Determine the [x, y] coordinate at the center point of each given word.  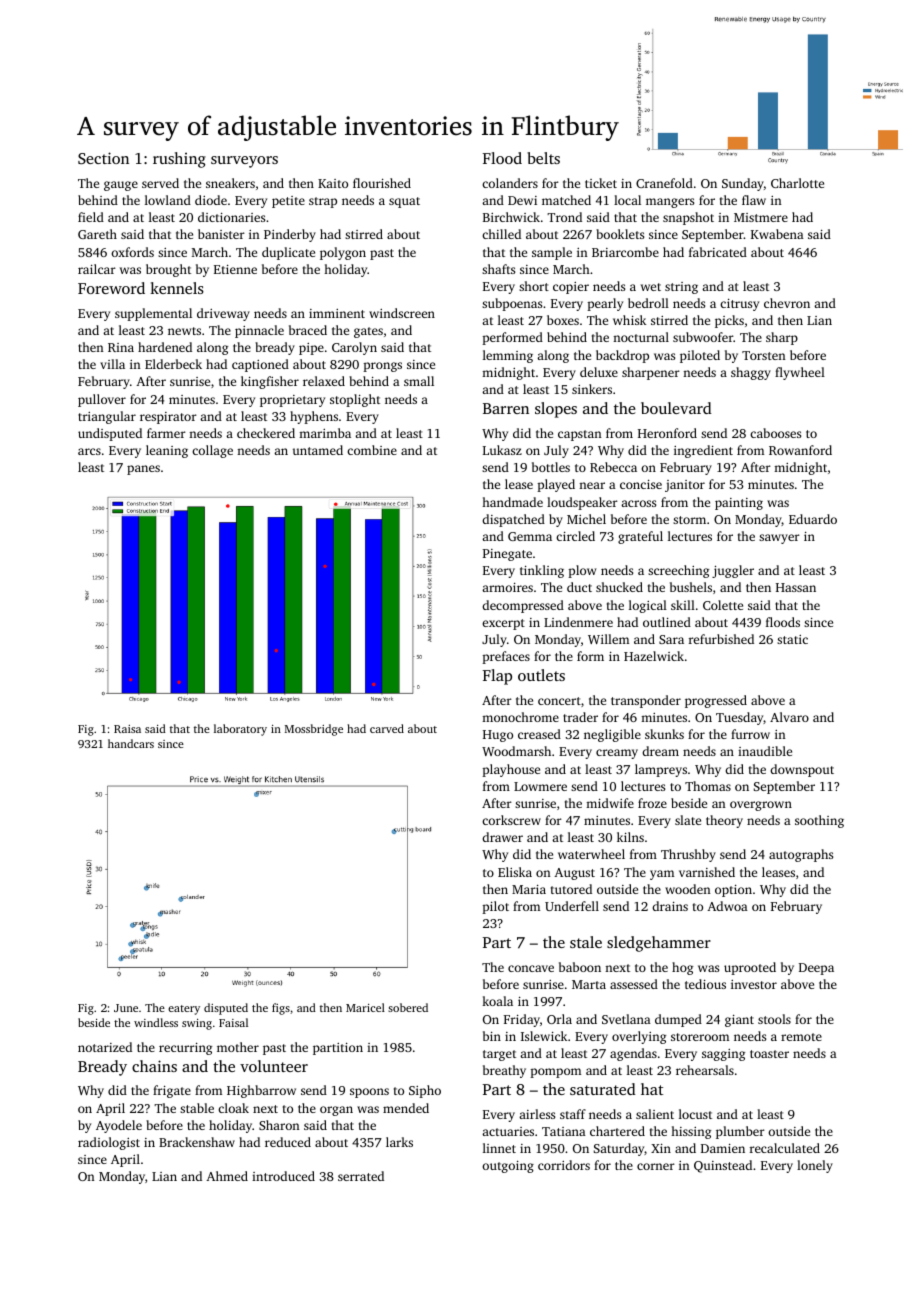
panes [143, 470]
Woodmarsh [516, 751]
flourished [382, 183]
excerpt [503, 624]
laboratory [240, 730]
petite [288, 202]
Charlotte [797, 183]
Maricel [365, 1007]
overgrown [761, 806]
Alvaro [789, 717]
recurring [185, 1049]
